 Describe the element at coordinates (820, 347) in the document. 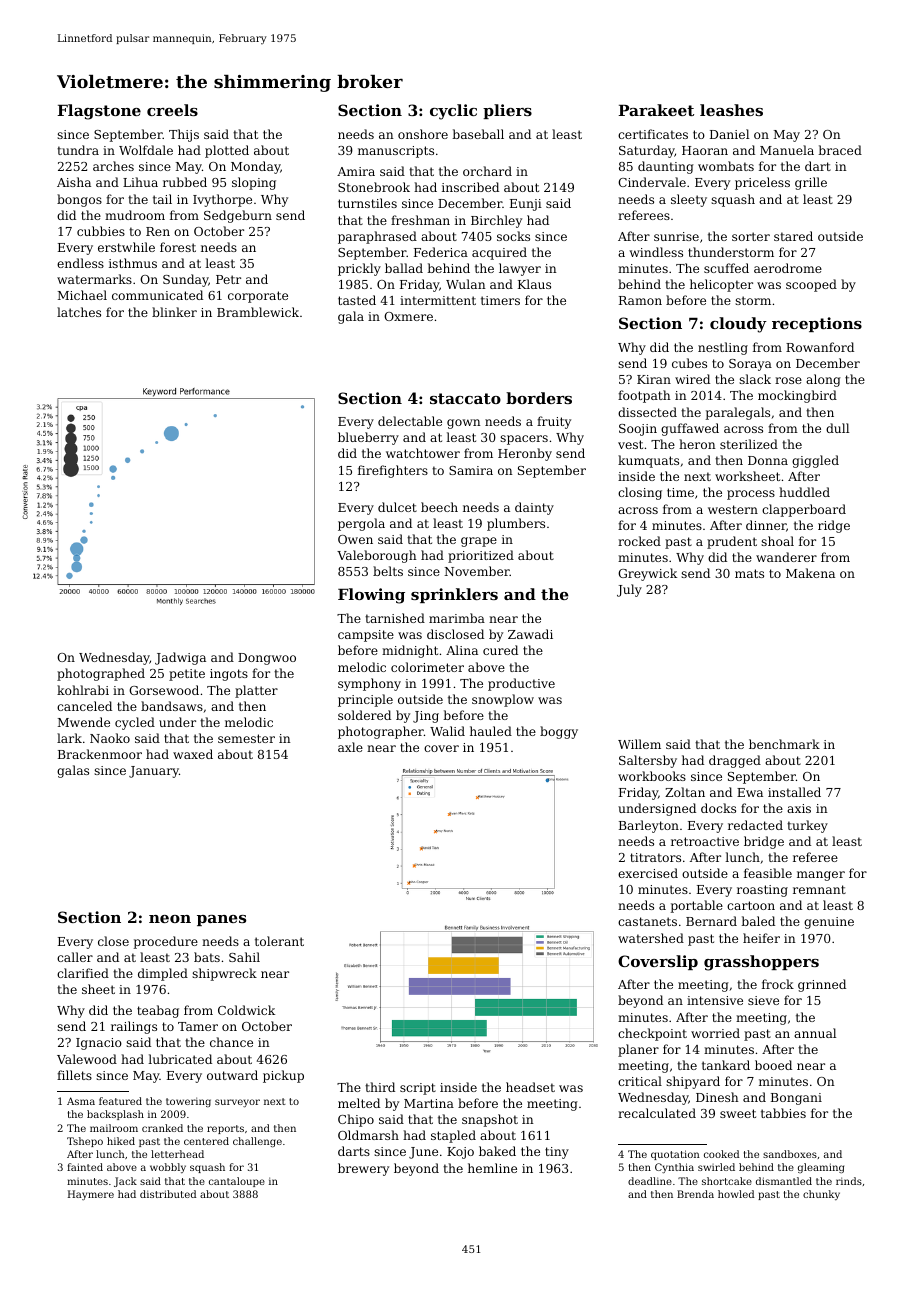

I see `Rowanford` at that location.
